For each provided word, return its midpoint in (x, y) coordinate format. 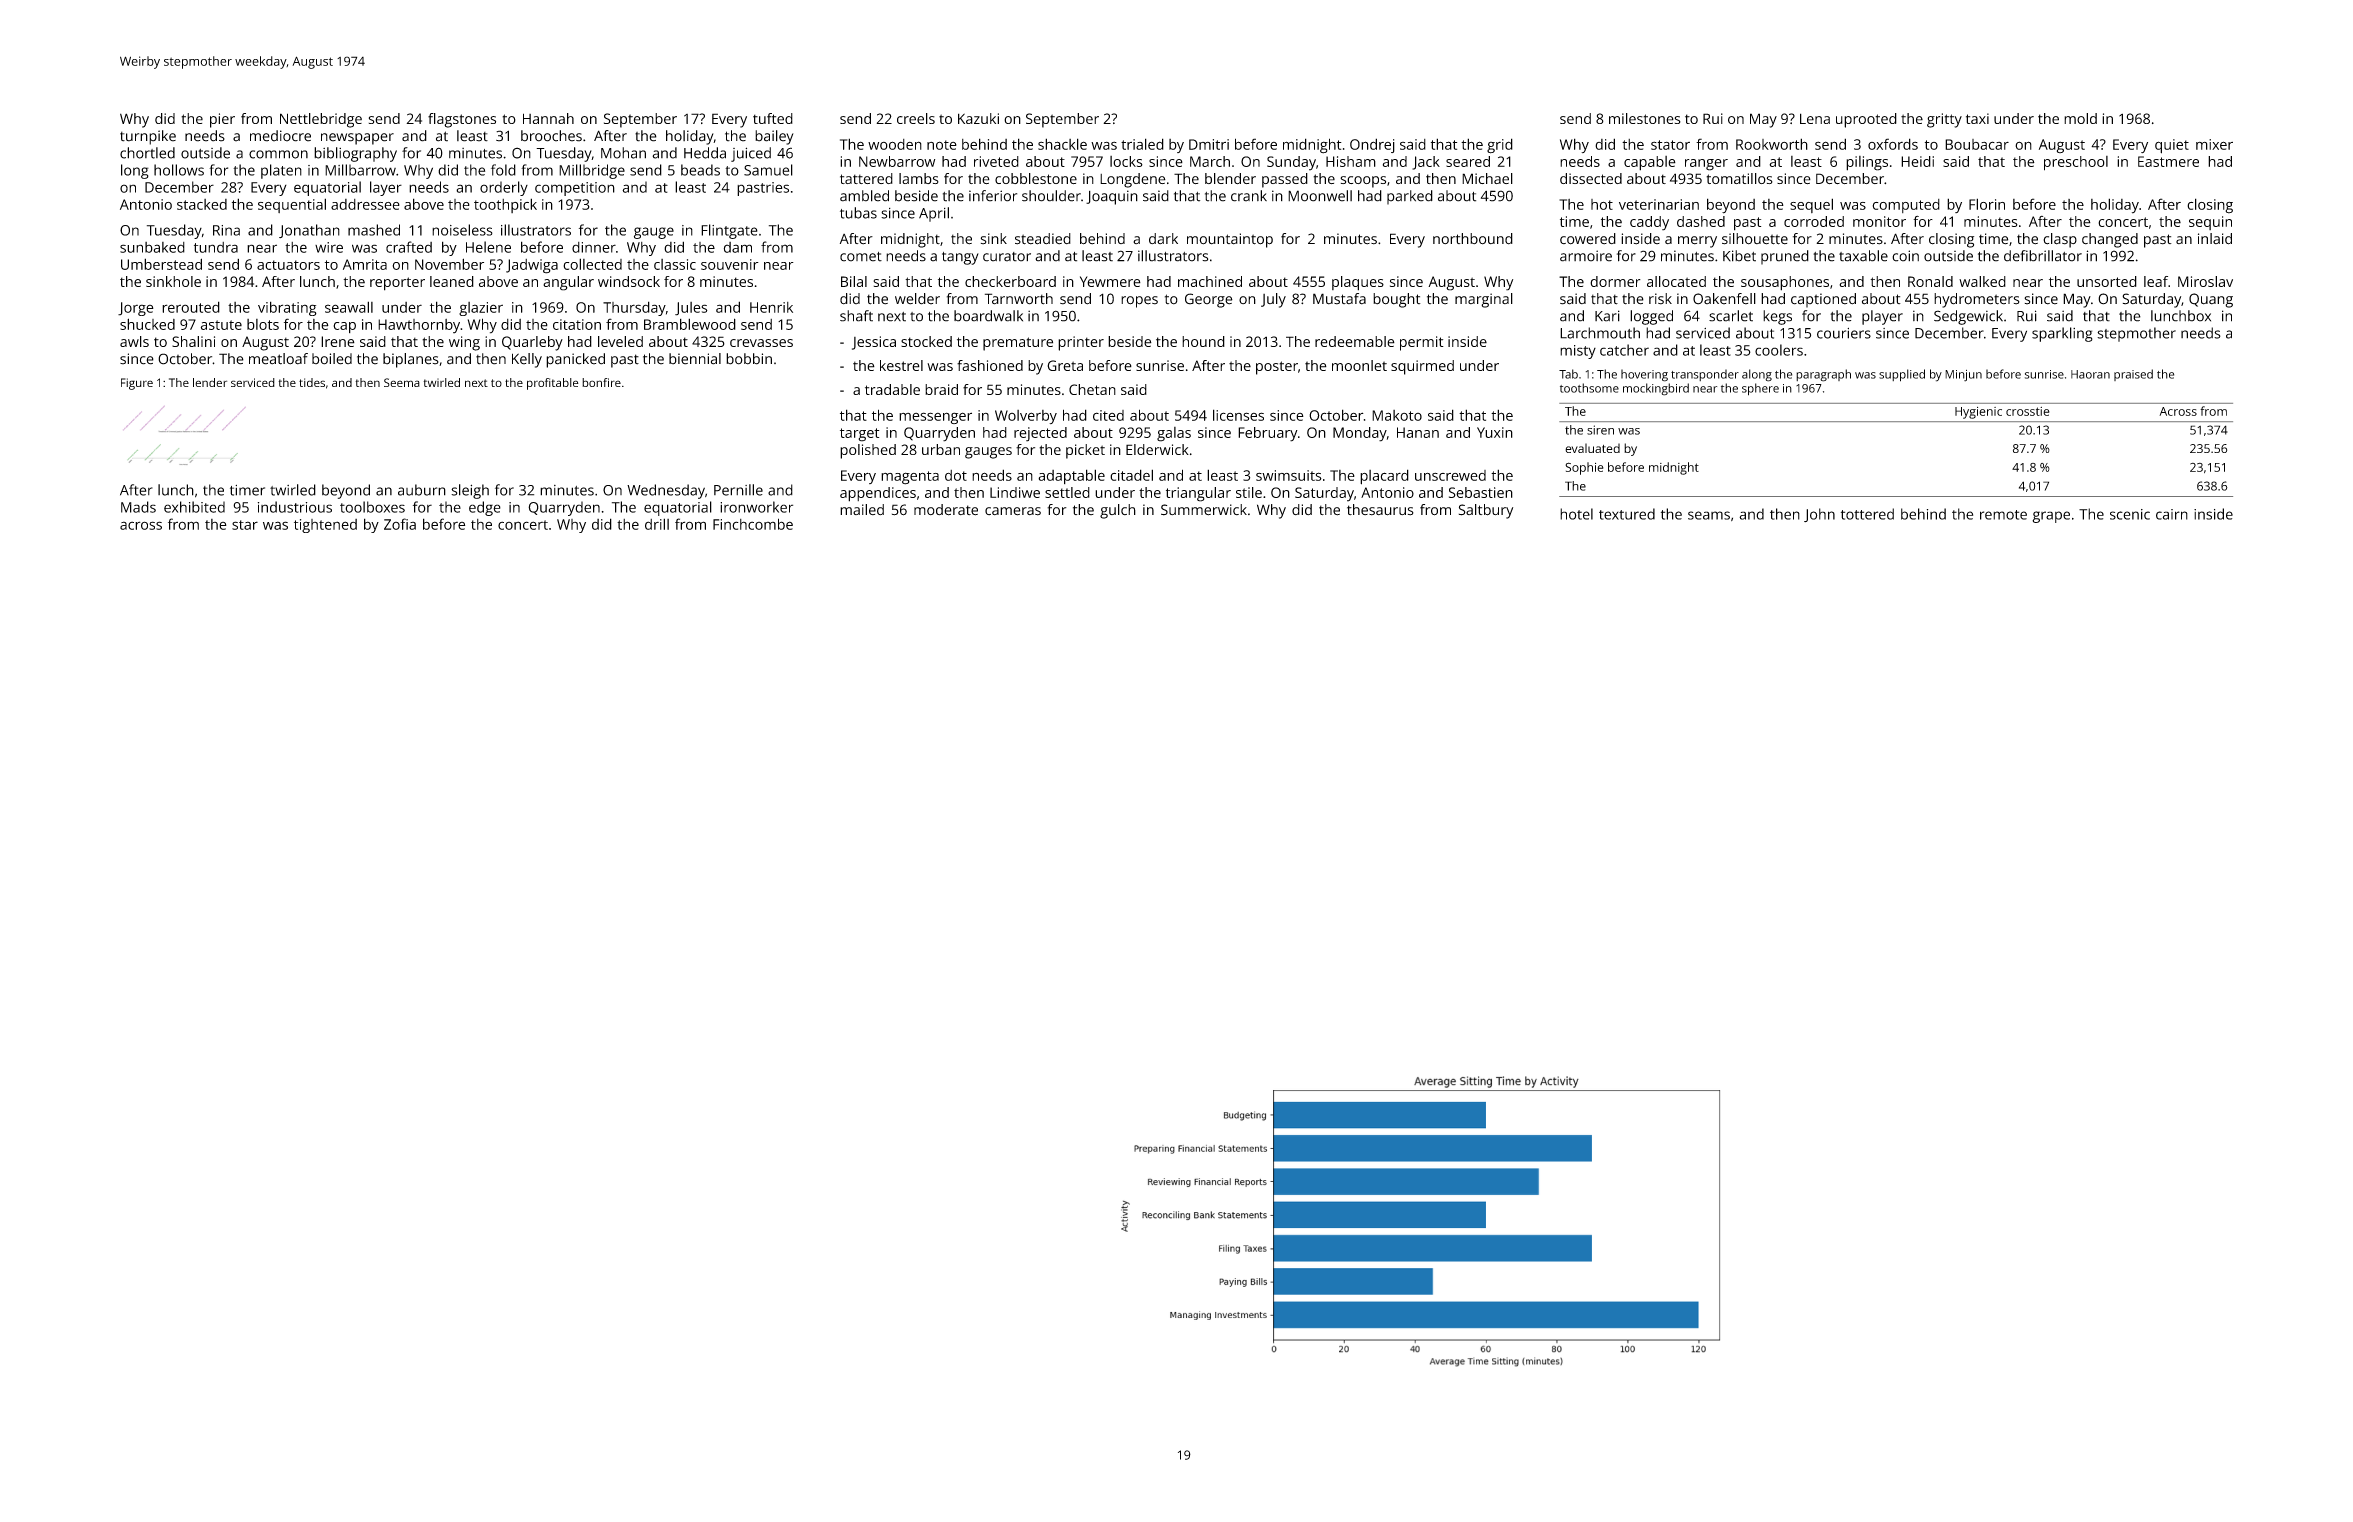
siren (1600, 430)
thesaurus (1380, 510)
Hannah (548, 118)
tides (312, 382)
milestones (1645, 118)
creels (916, 118)
